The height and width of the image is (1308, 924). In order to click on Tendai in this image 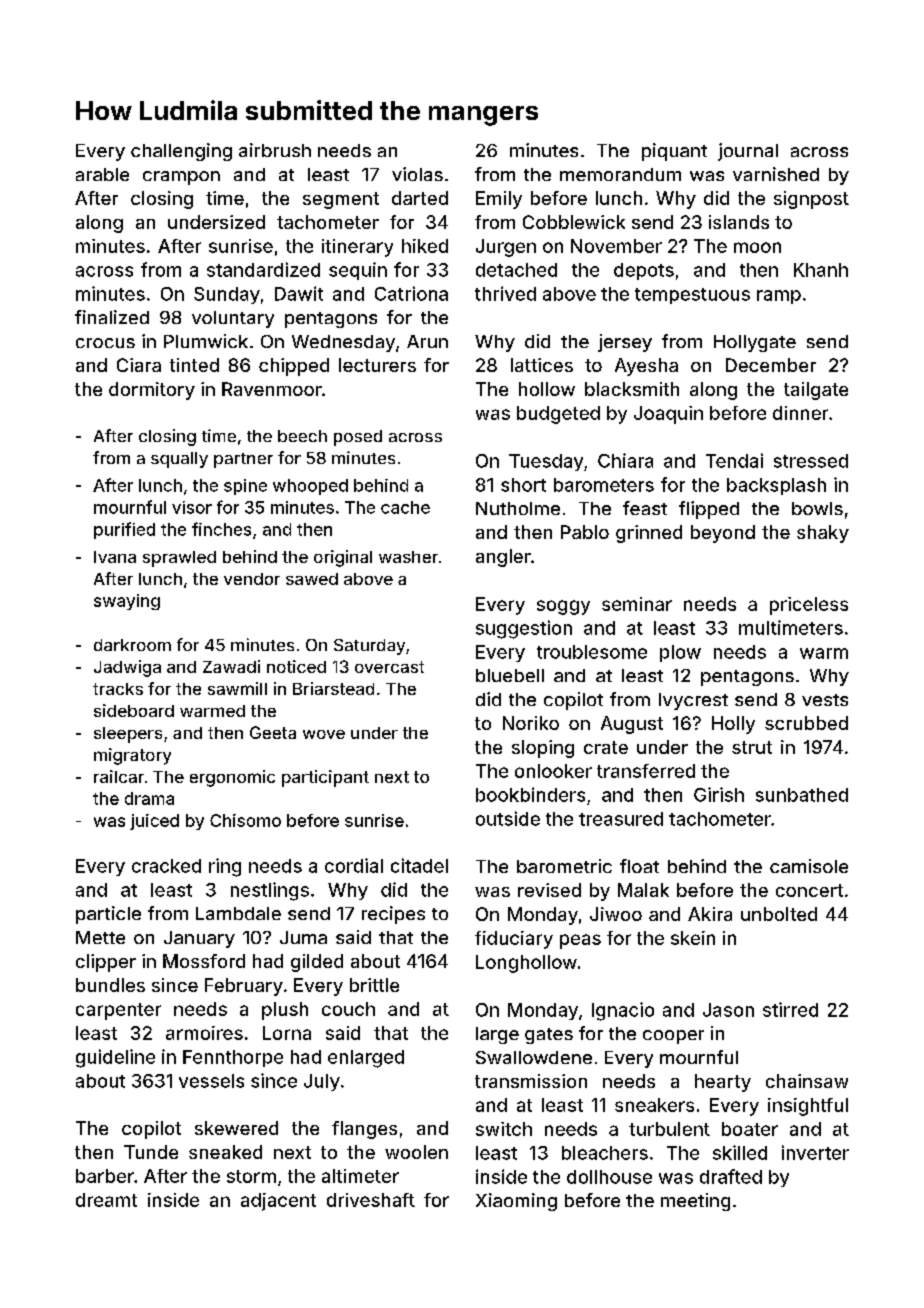, I will do `click(734, 460)`.
